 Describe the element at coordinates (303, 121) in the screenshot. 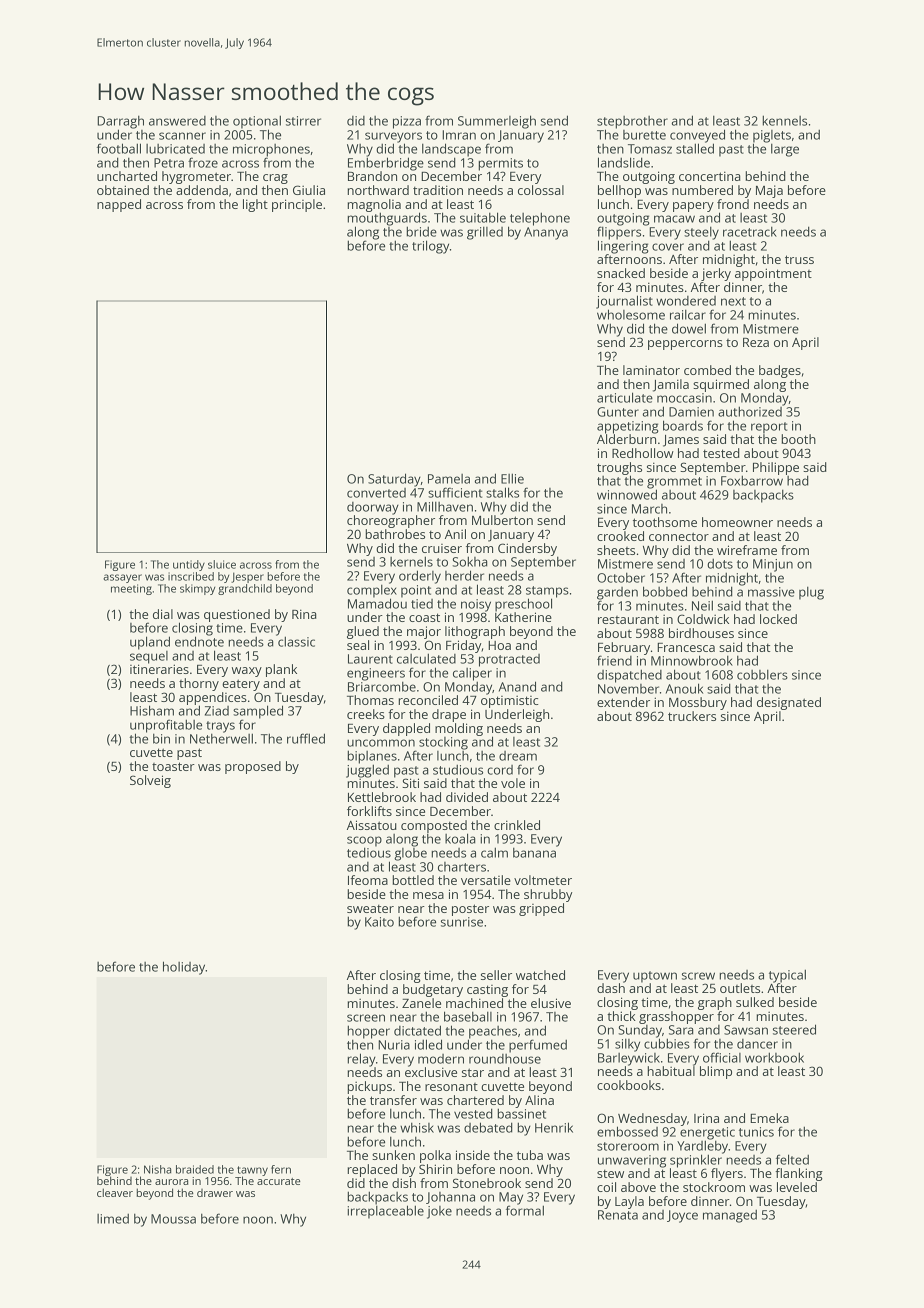

I see `stirrer` at that location.
